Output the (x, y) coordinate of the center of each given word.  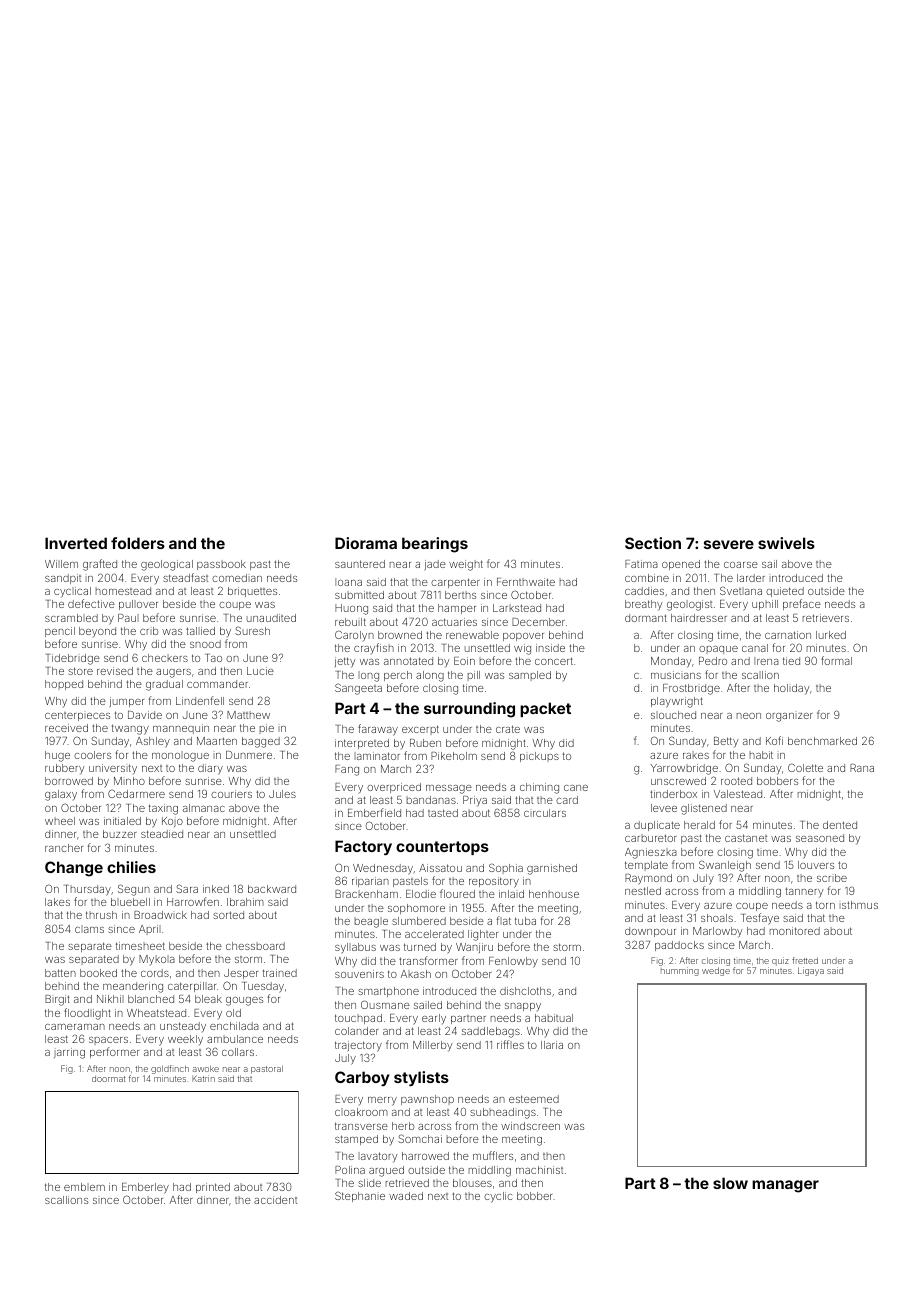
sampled (530, 676)
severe (729, 544)
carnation (788, 635)
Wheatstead (156, 1013)
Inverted (76, 543)
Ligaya (811, 971)
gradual (164, 685)
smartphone (388, 992)
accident (275, 1200)
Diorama (366, 543)
